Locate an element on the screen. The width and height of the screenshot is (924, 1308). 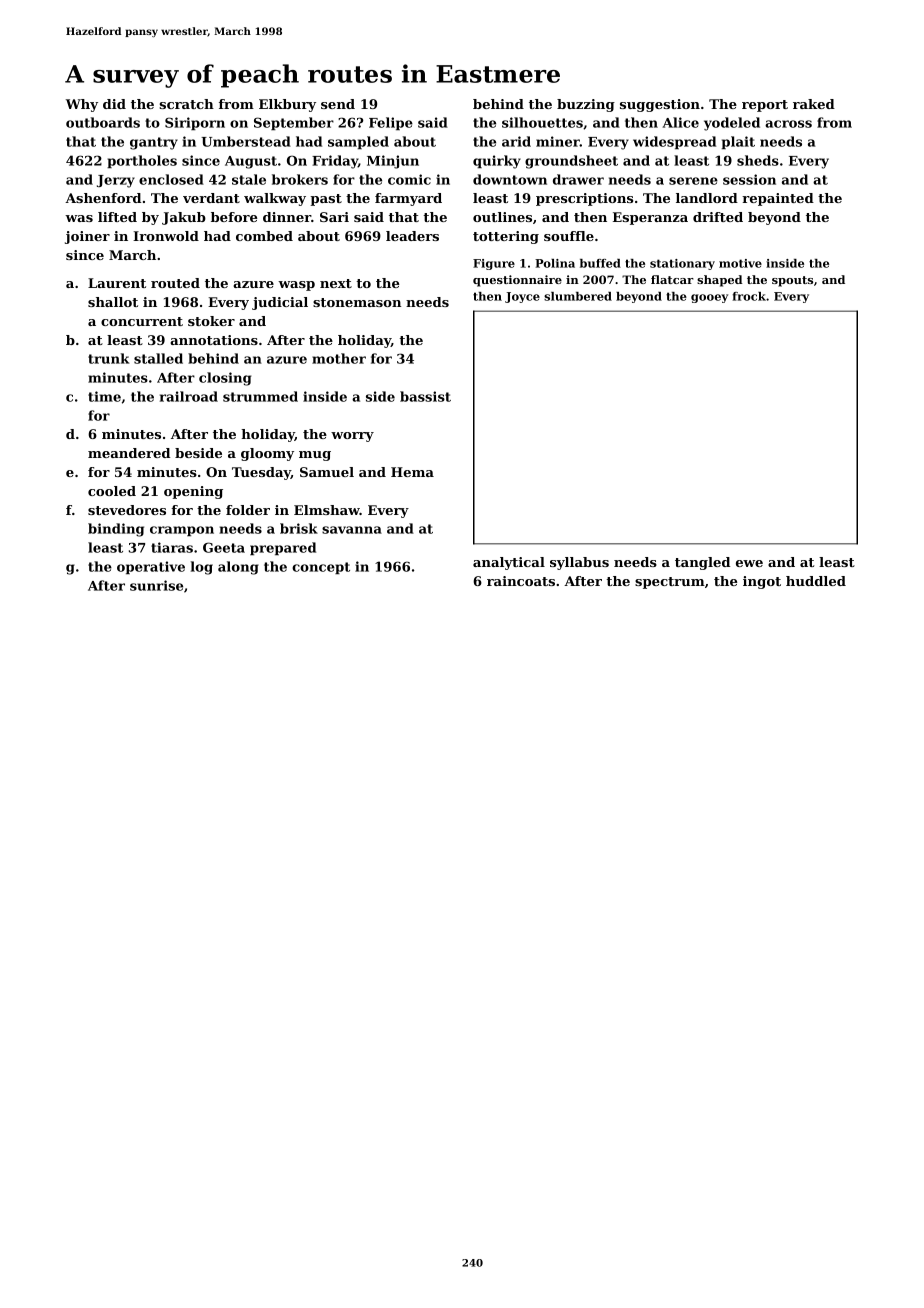
scratch is located at coordinates (186, 104).
